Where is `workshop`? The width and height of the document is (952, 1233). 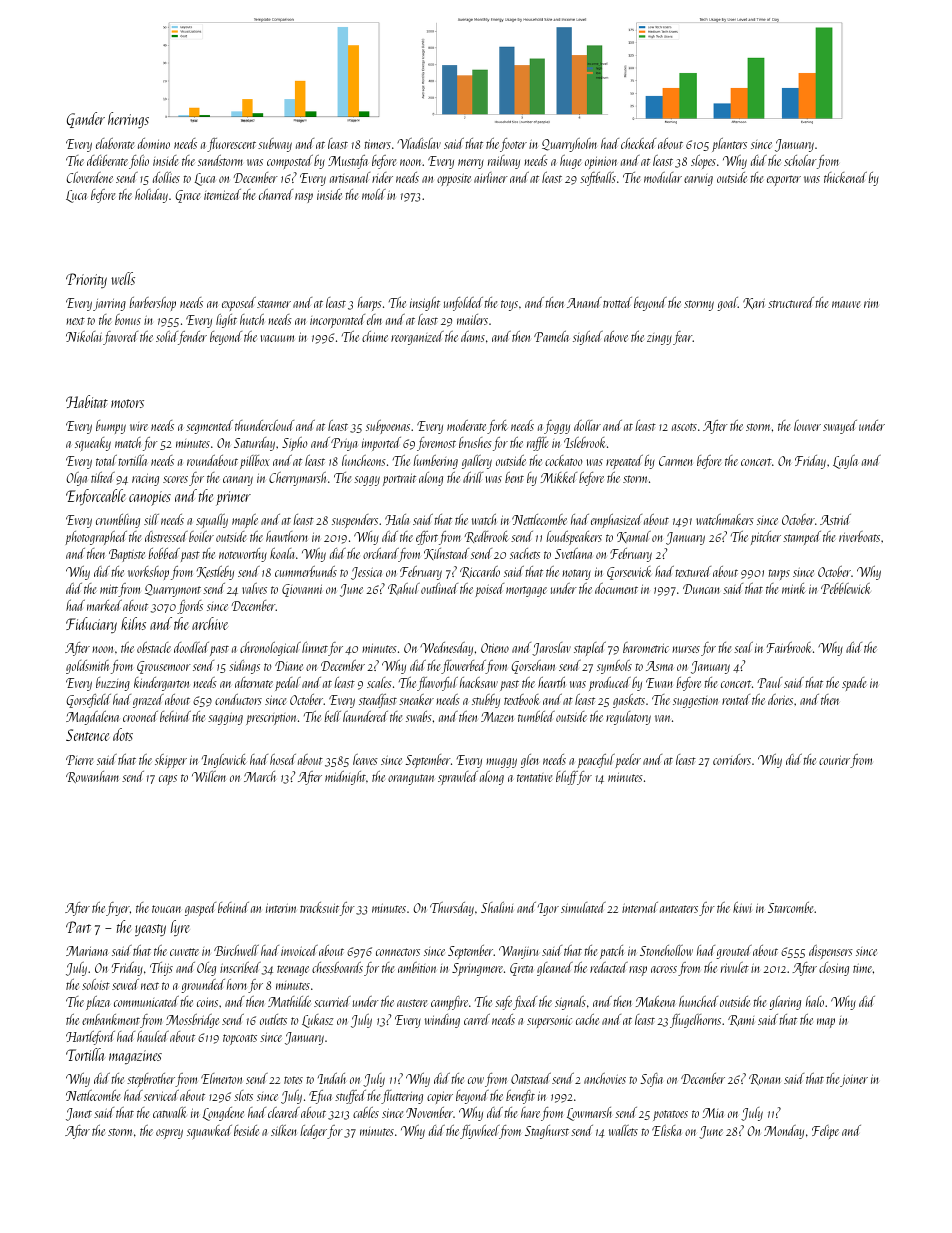 workshop is located at coordinates (148, 573).
